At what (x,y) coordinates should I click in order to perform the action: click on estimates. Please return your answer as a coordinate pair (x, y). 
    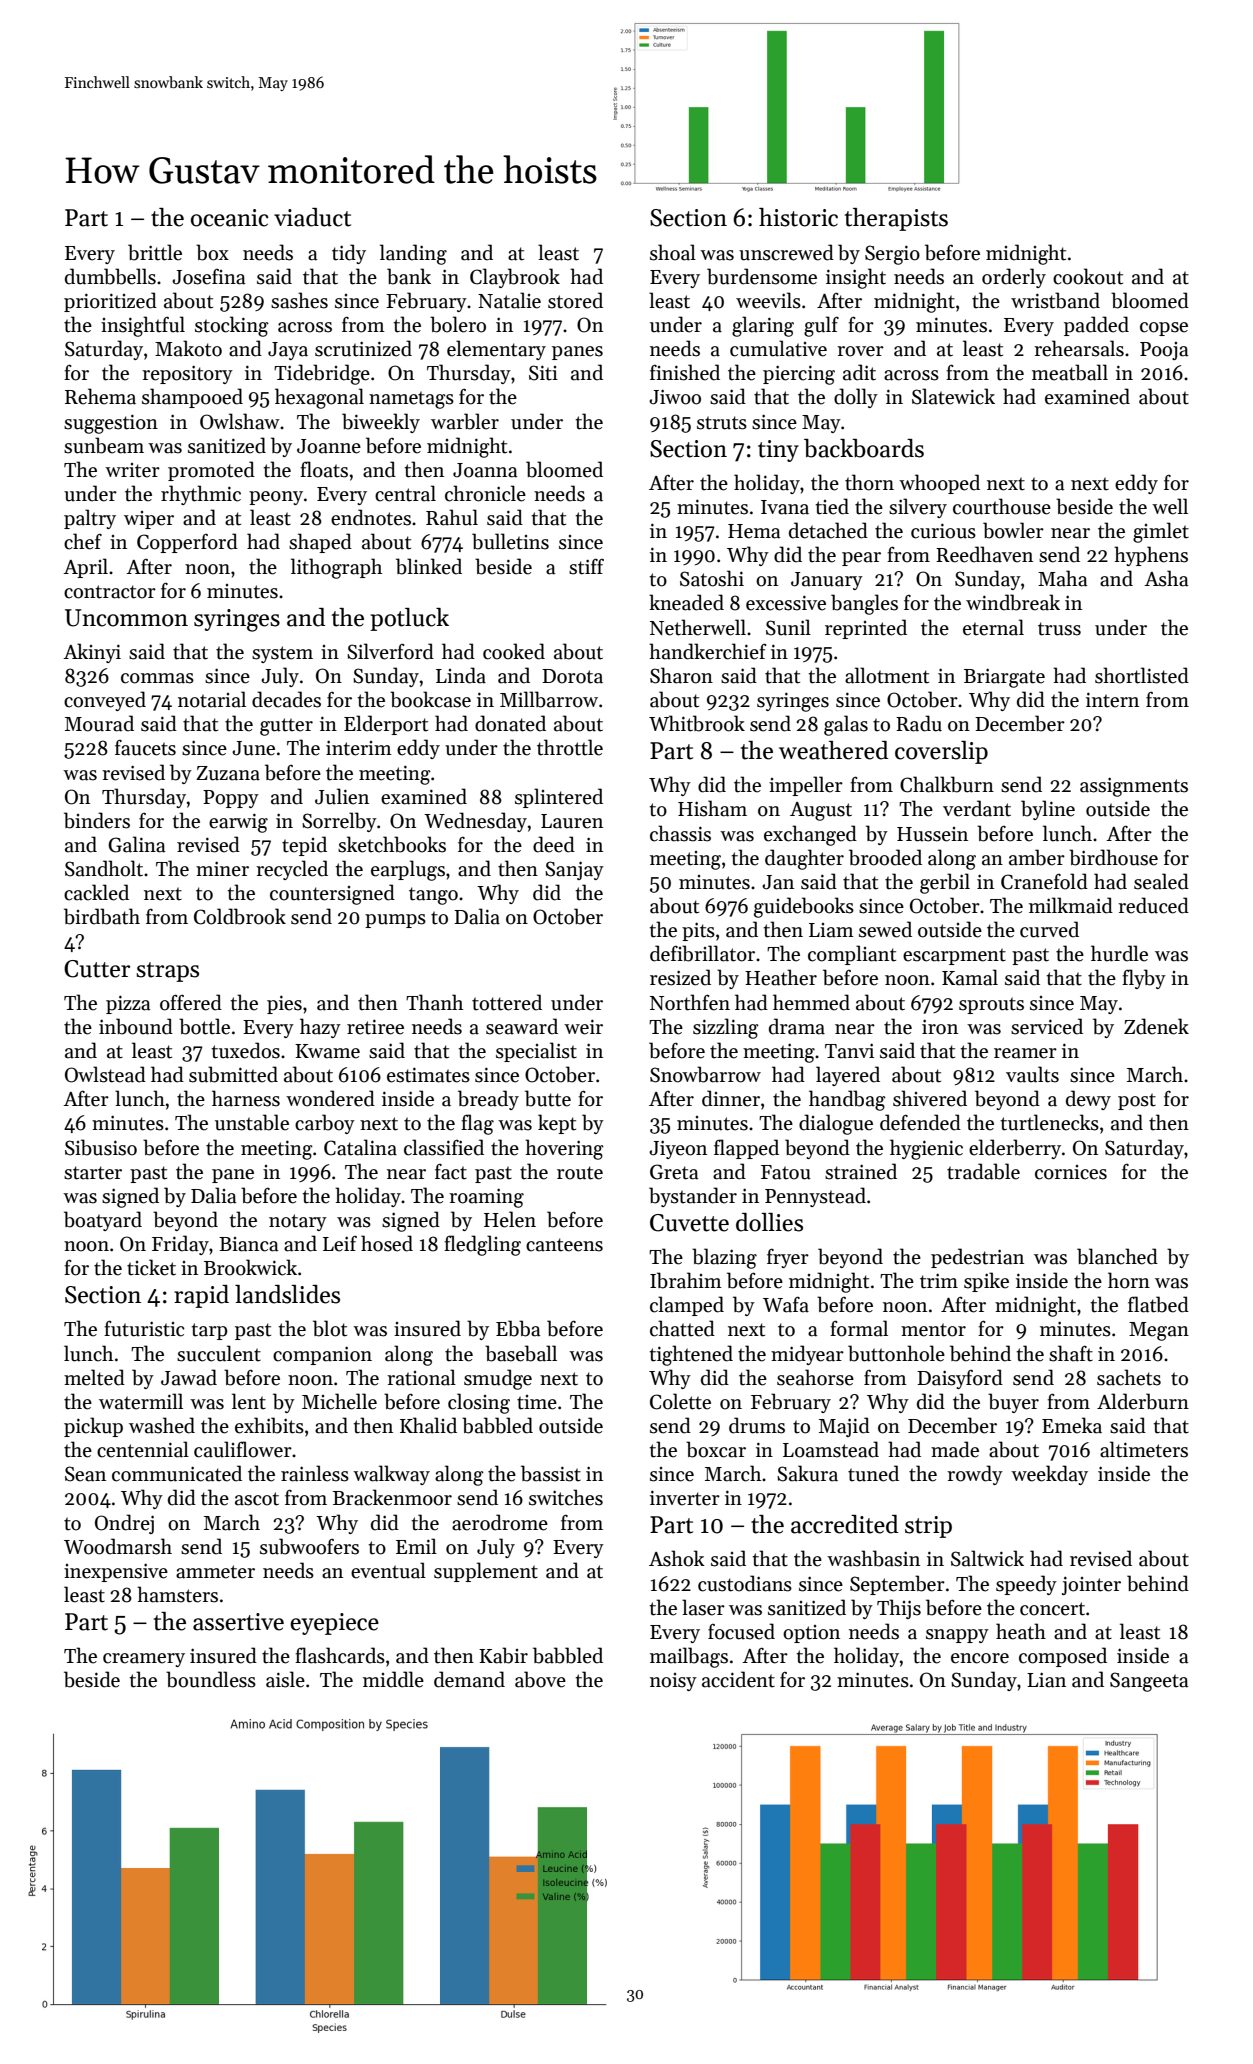
    Looking at the image, I should click on (428, 1075).
